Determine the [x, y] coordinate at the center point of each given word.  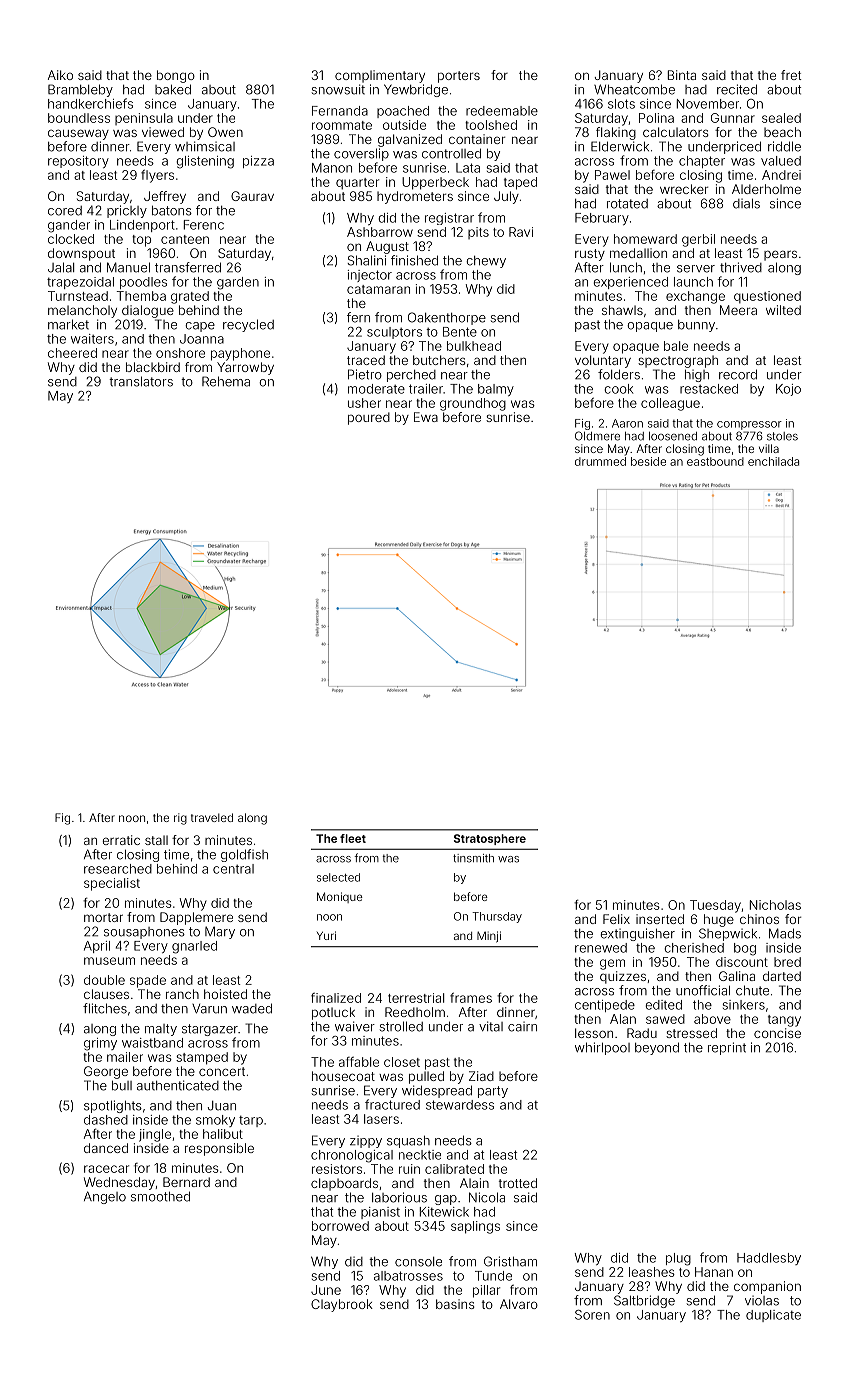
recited [737, 89]
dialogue [148, 311]
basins [455, 1304]
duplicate [773, 1316]
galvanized [410, 140]
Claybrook [342, 1305]
